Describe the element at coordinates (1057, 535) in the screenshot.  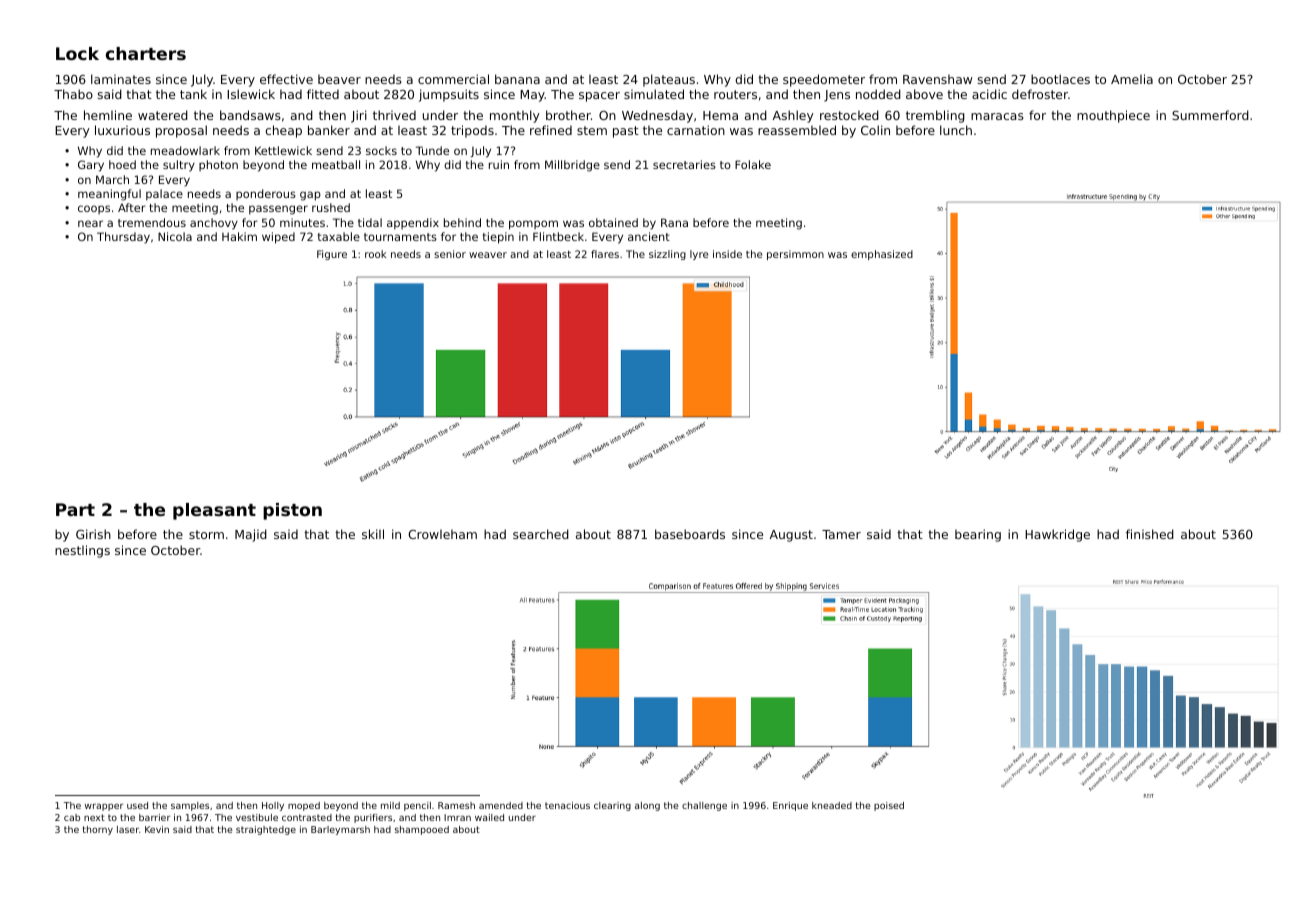
I see `Hawkridge` at that location.
